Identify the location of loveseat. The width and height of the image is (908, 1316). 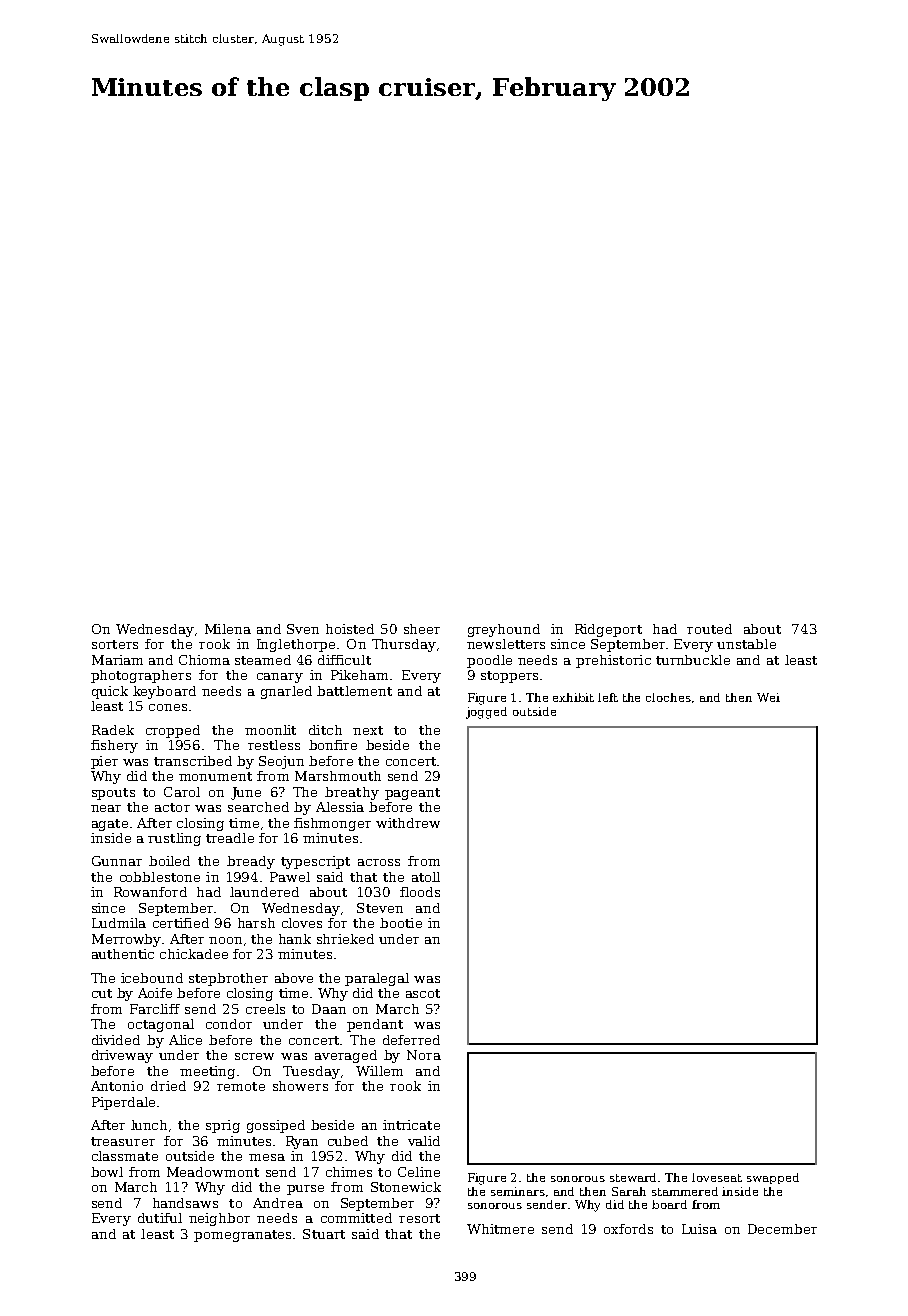
(717, 1177).
